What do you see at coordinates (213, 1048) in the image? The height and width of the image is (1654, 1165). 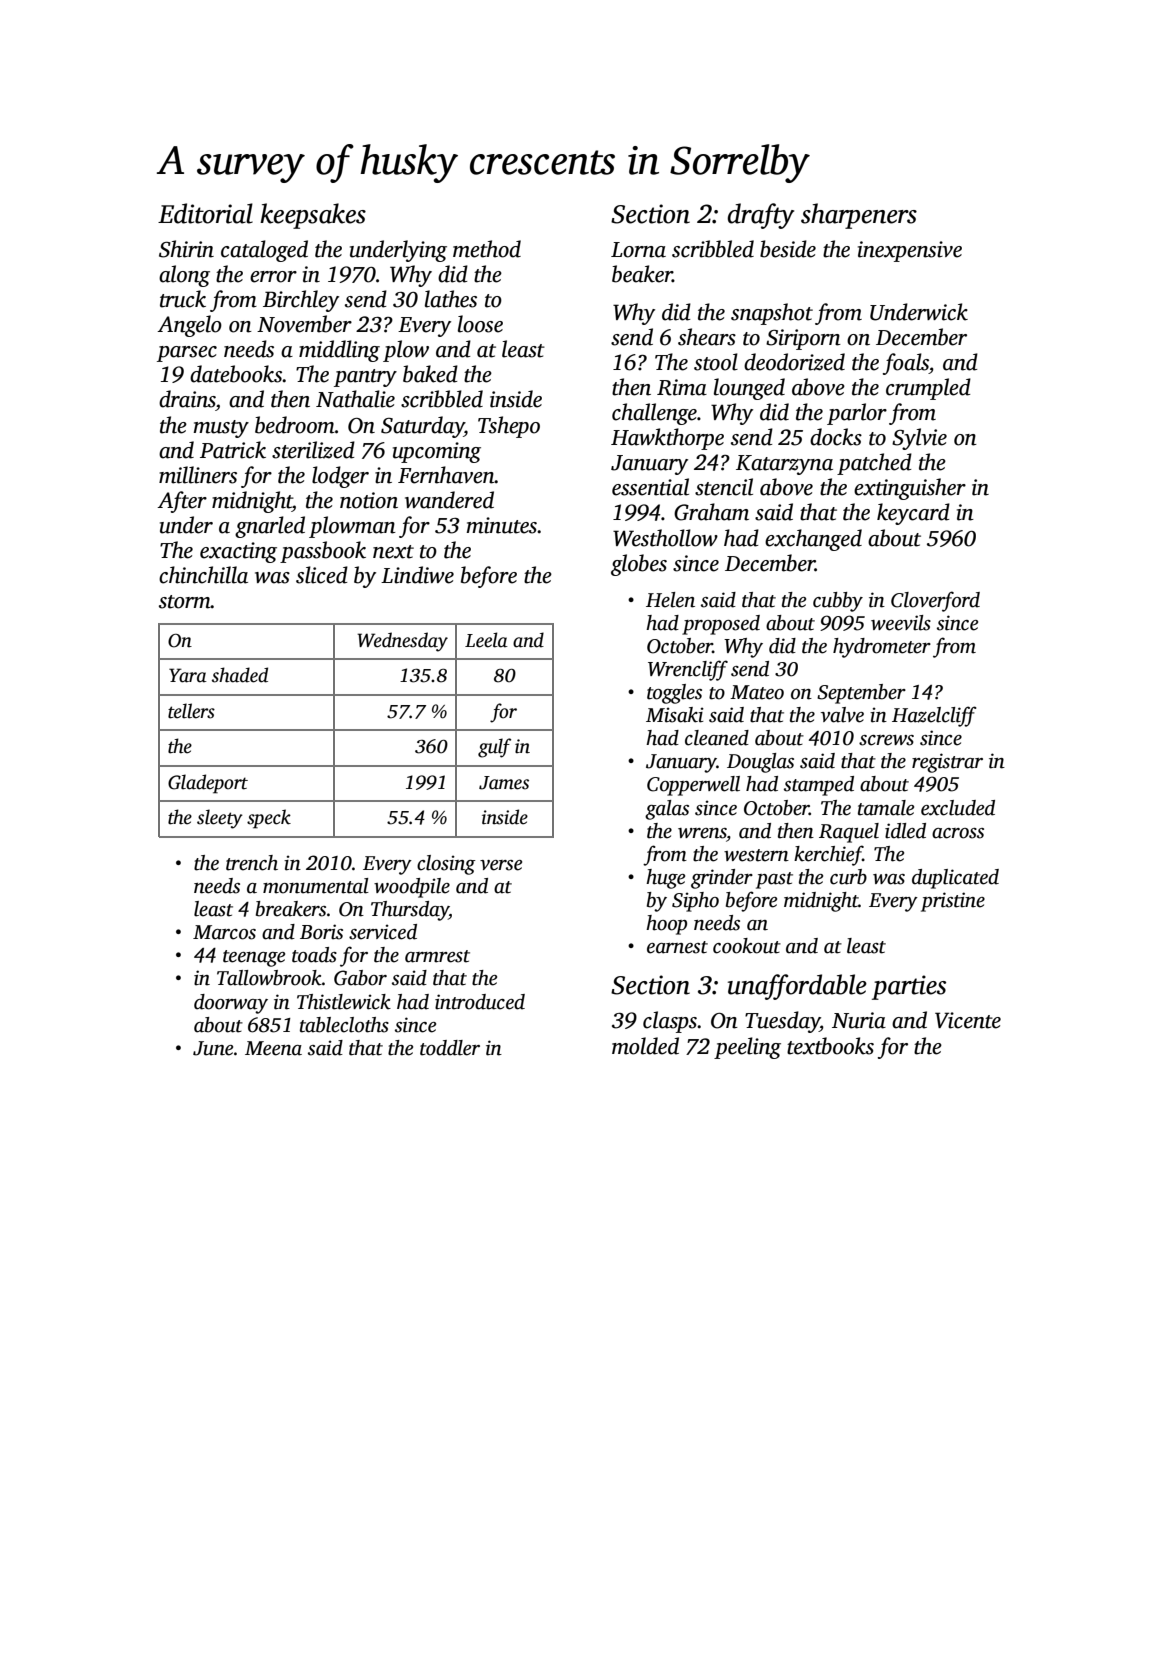 I see `June` at bounding box center [213, 1048].
